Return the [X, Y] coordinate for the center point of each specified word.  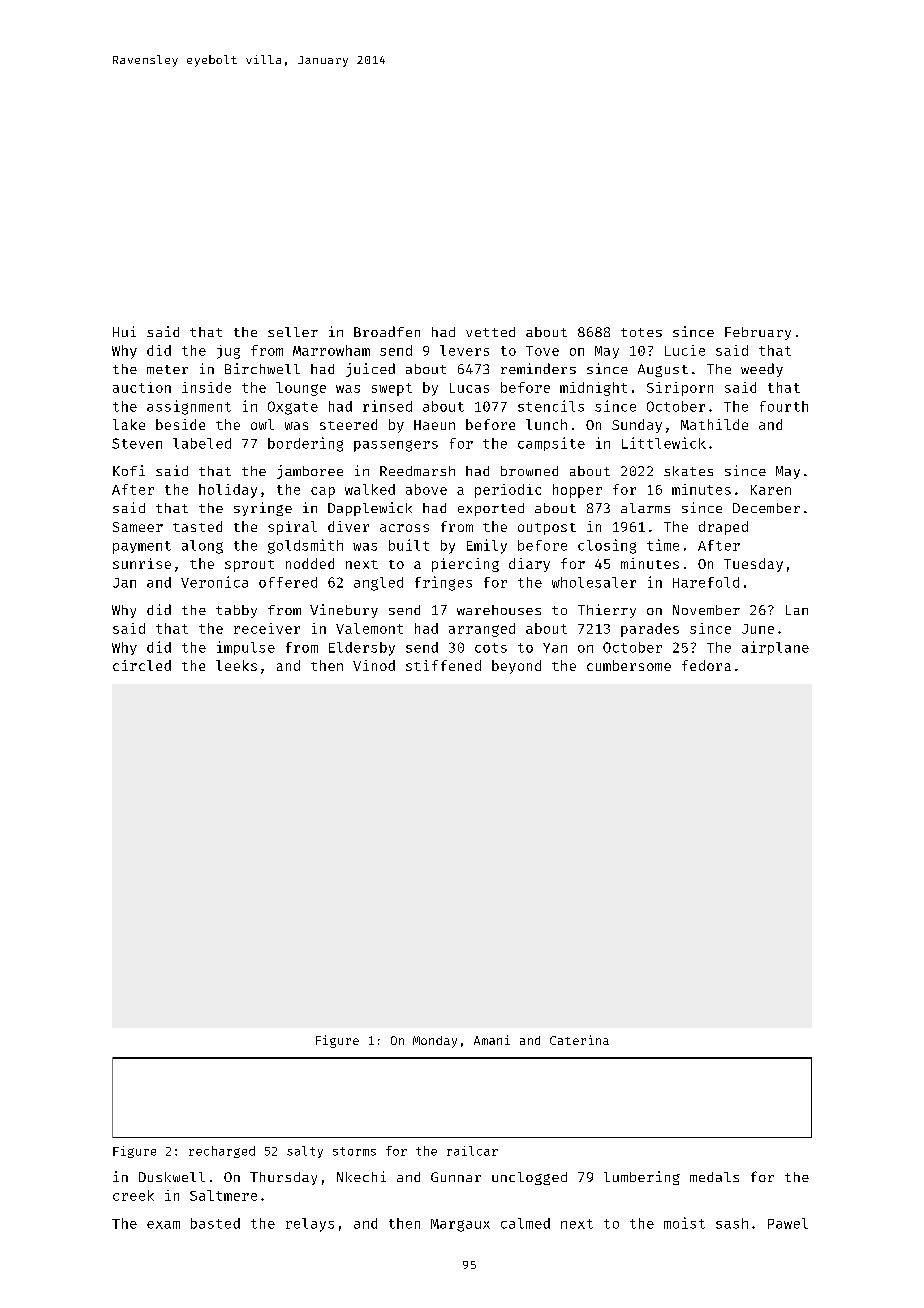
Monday [435, 1042]
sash [732, 1223]
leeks [236, 665]
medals [714, 1177]
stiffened [443, 665]
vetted [490, 332]
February [758, 333]
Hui [124, 331]
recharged [222, 1152]
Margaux [460, 1225]
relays [310, 1225]
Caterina [579, 1040]
